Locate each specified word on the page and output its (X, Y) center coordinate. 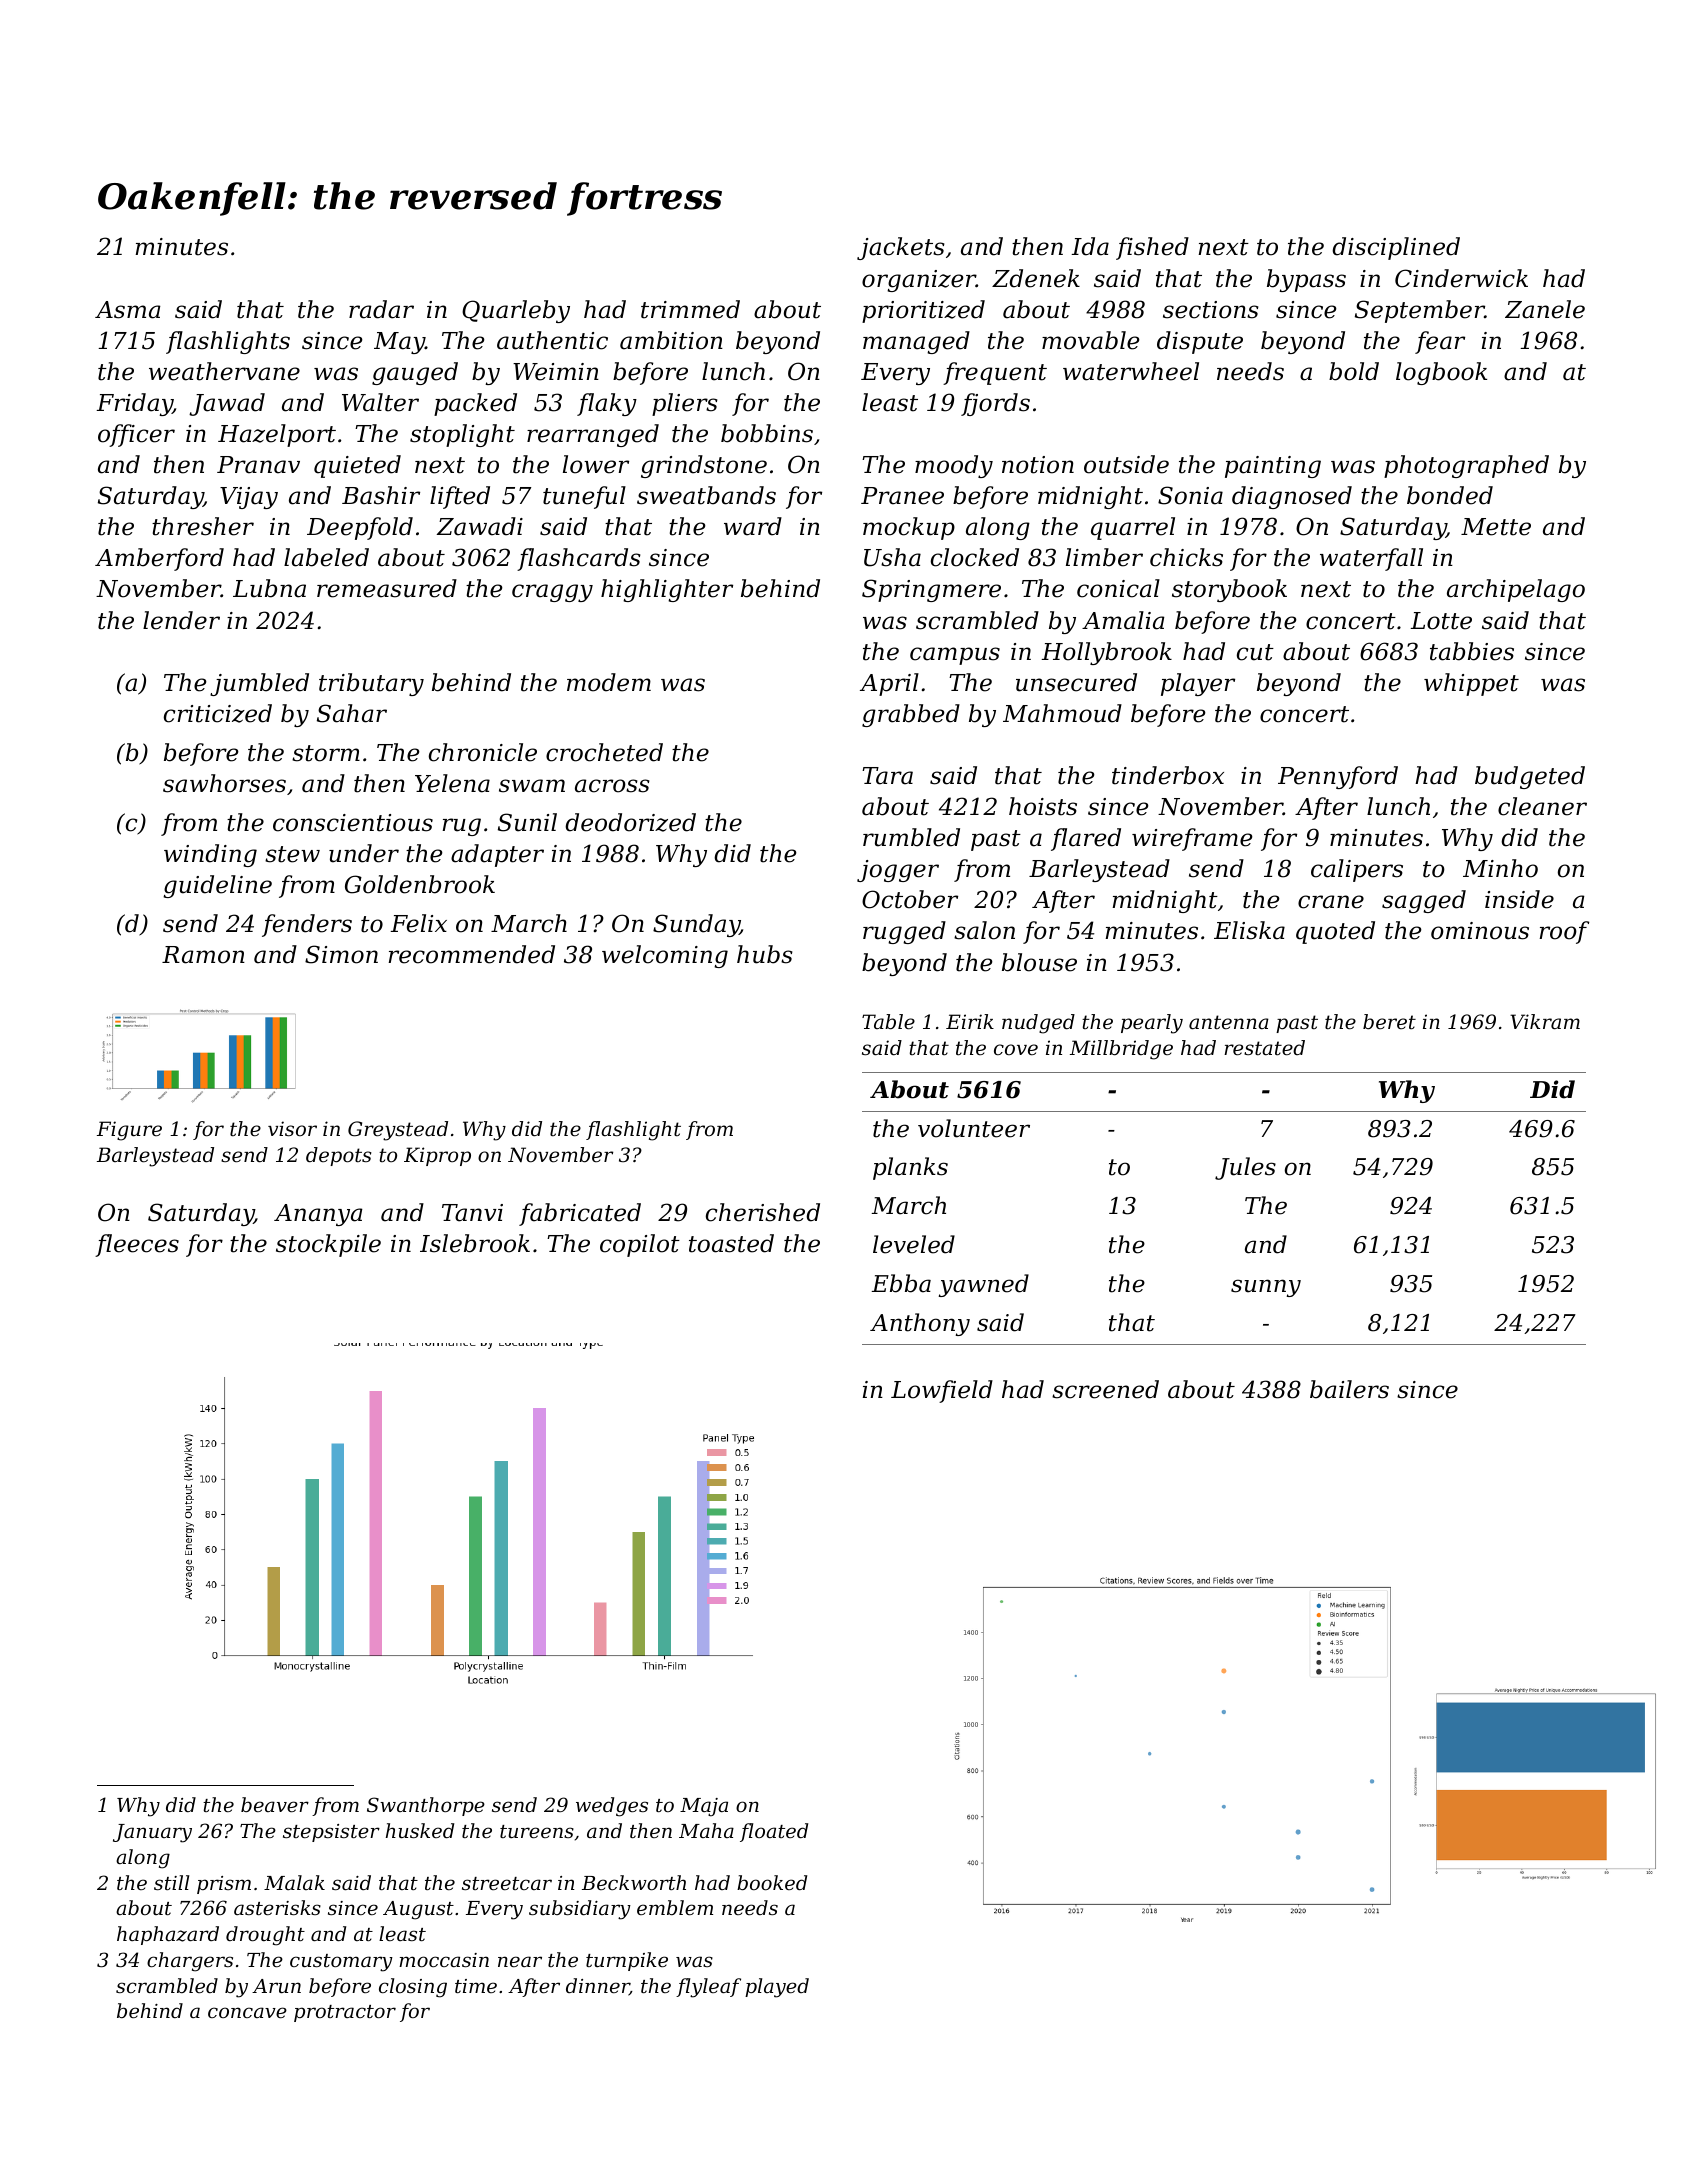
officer (136, 435)
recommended (472, 954)
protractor (345, 2013)
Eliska (1249, 930)
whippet (1471, 684)
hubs (765, 954)
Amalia (1123, 620)
